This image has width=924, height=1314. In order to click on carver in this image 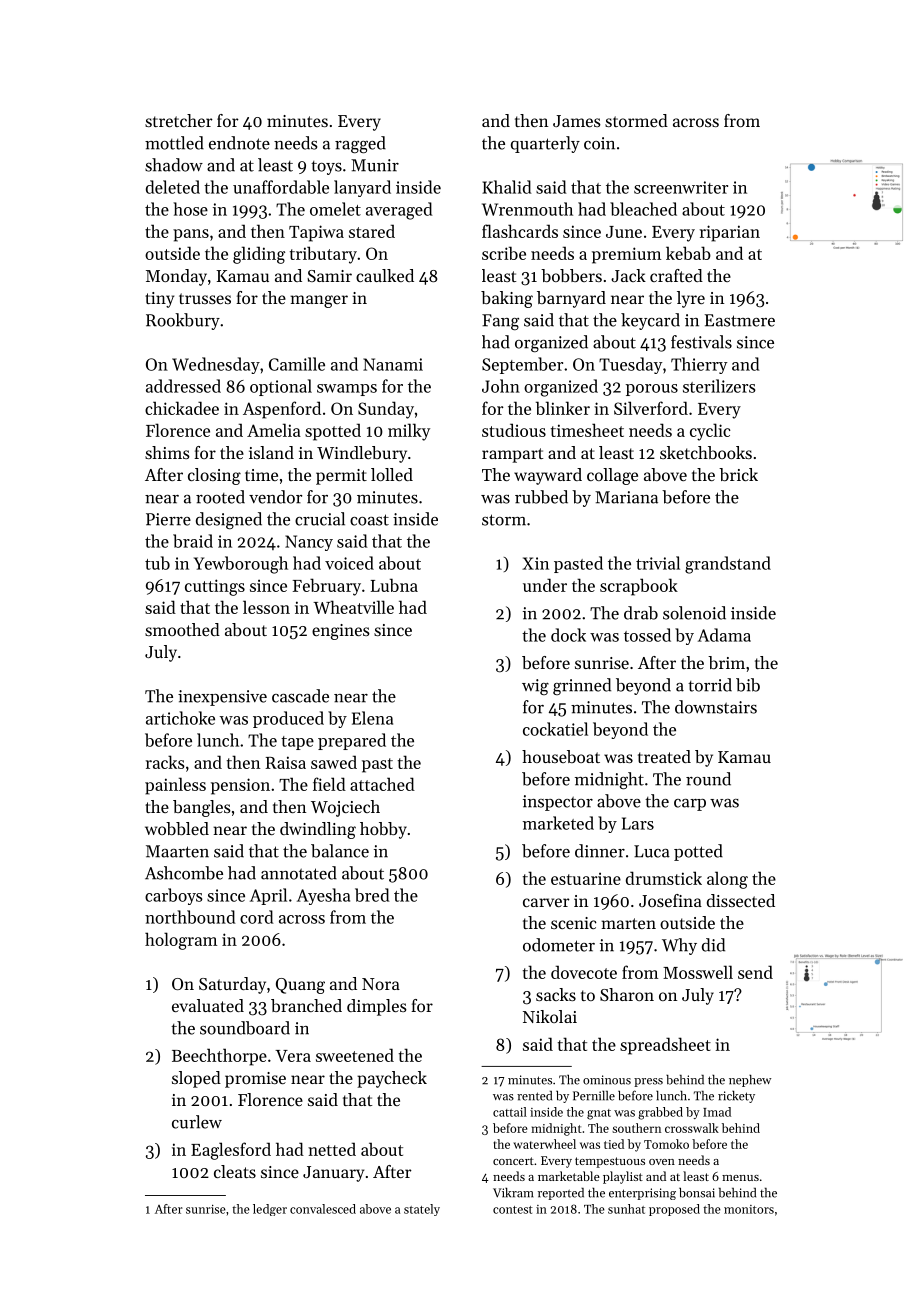, I will do `click(546, 902)`.
